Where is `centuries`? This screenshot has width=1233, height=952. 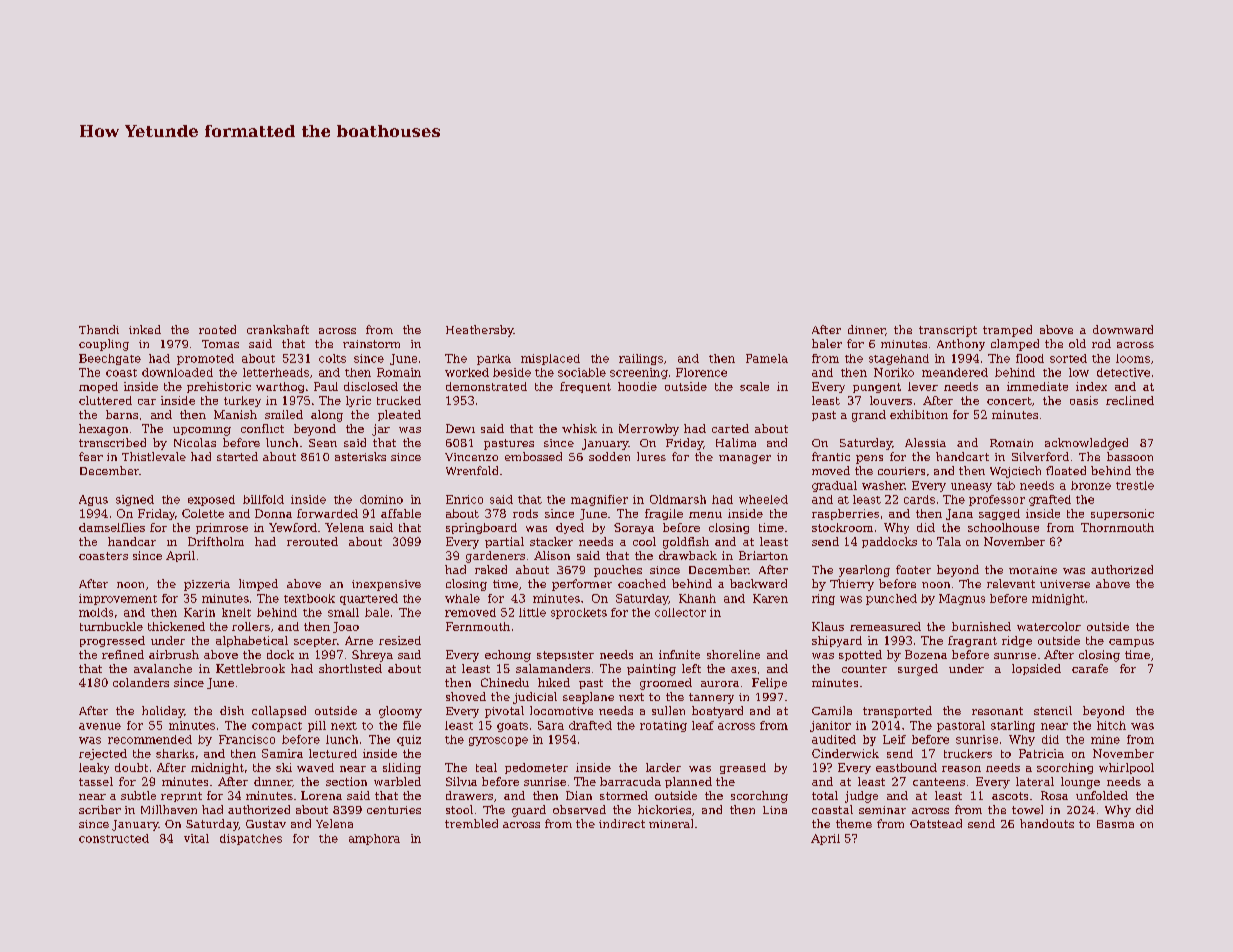 centuries is located at coordinates (394, 810).
